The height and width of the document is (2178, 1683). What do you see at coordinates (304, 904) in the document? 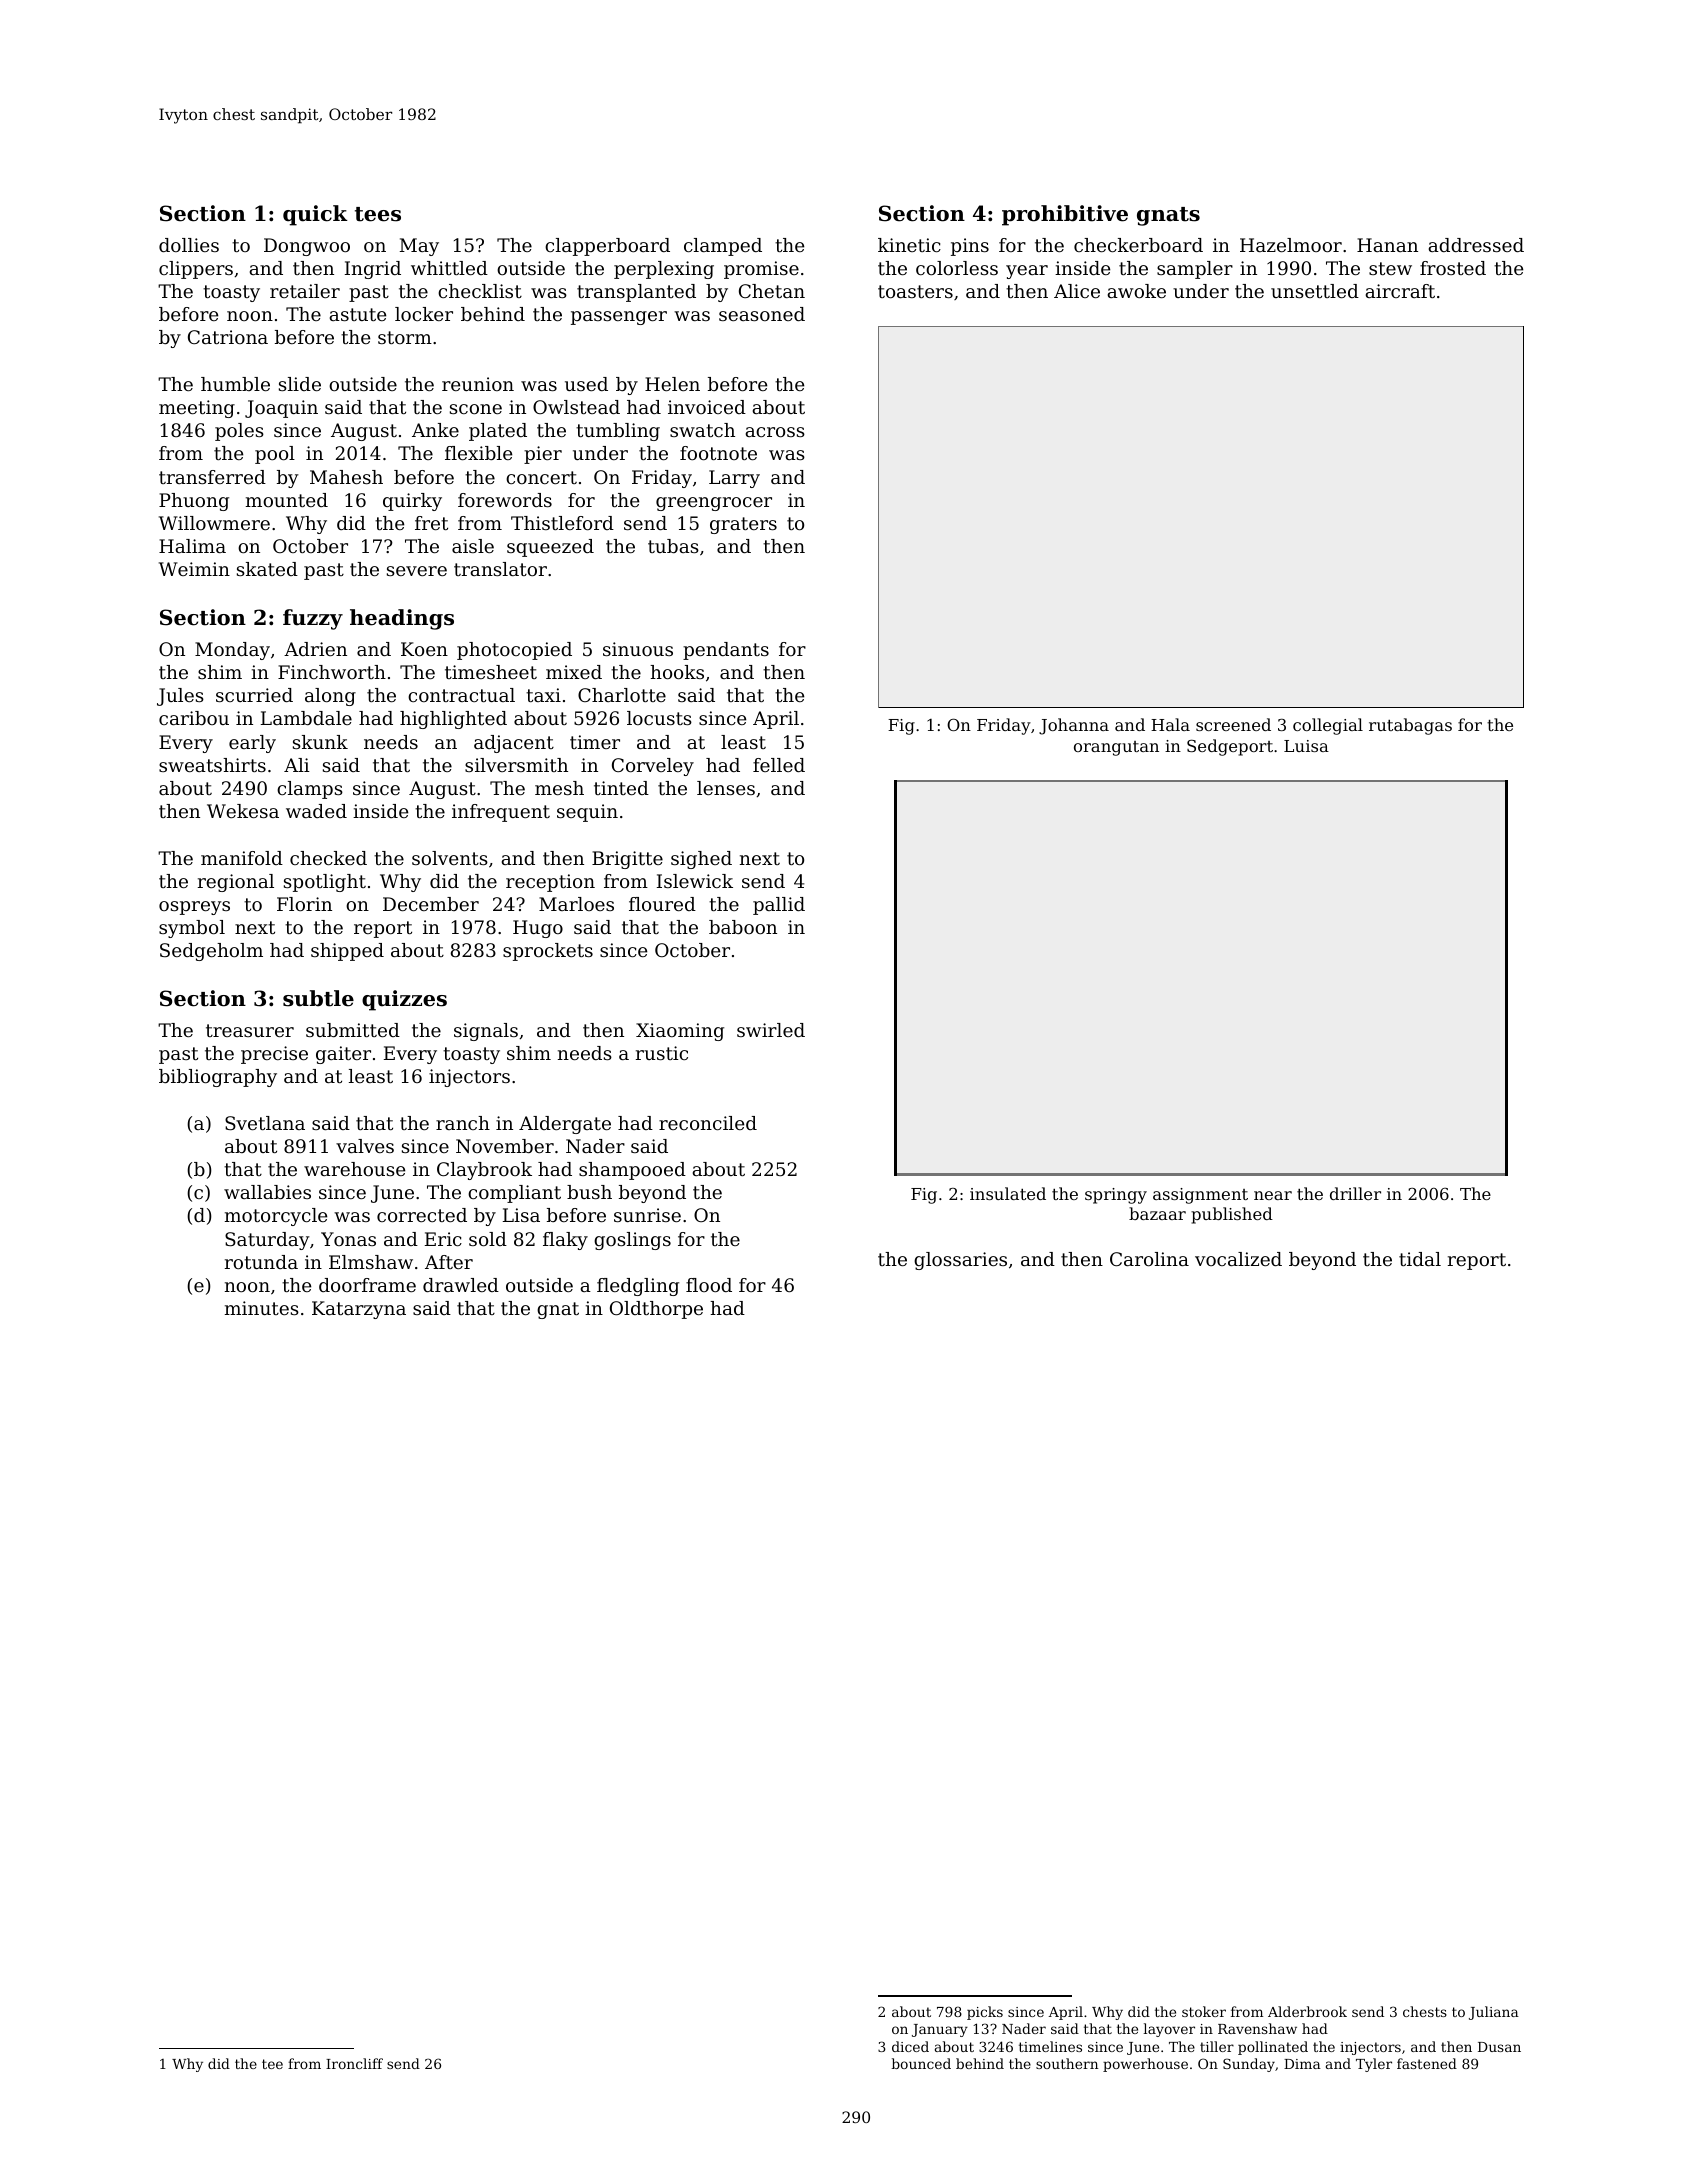
I see `Florin` at bounding box center [304, 904].
